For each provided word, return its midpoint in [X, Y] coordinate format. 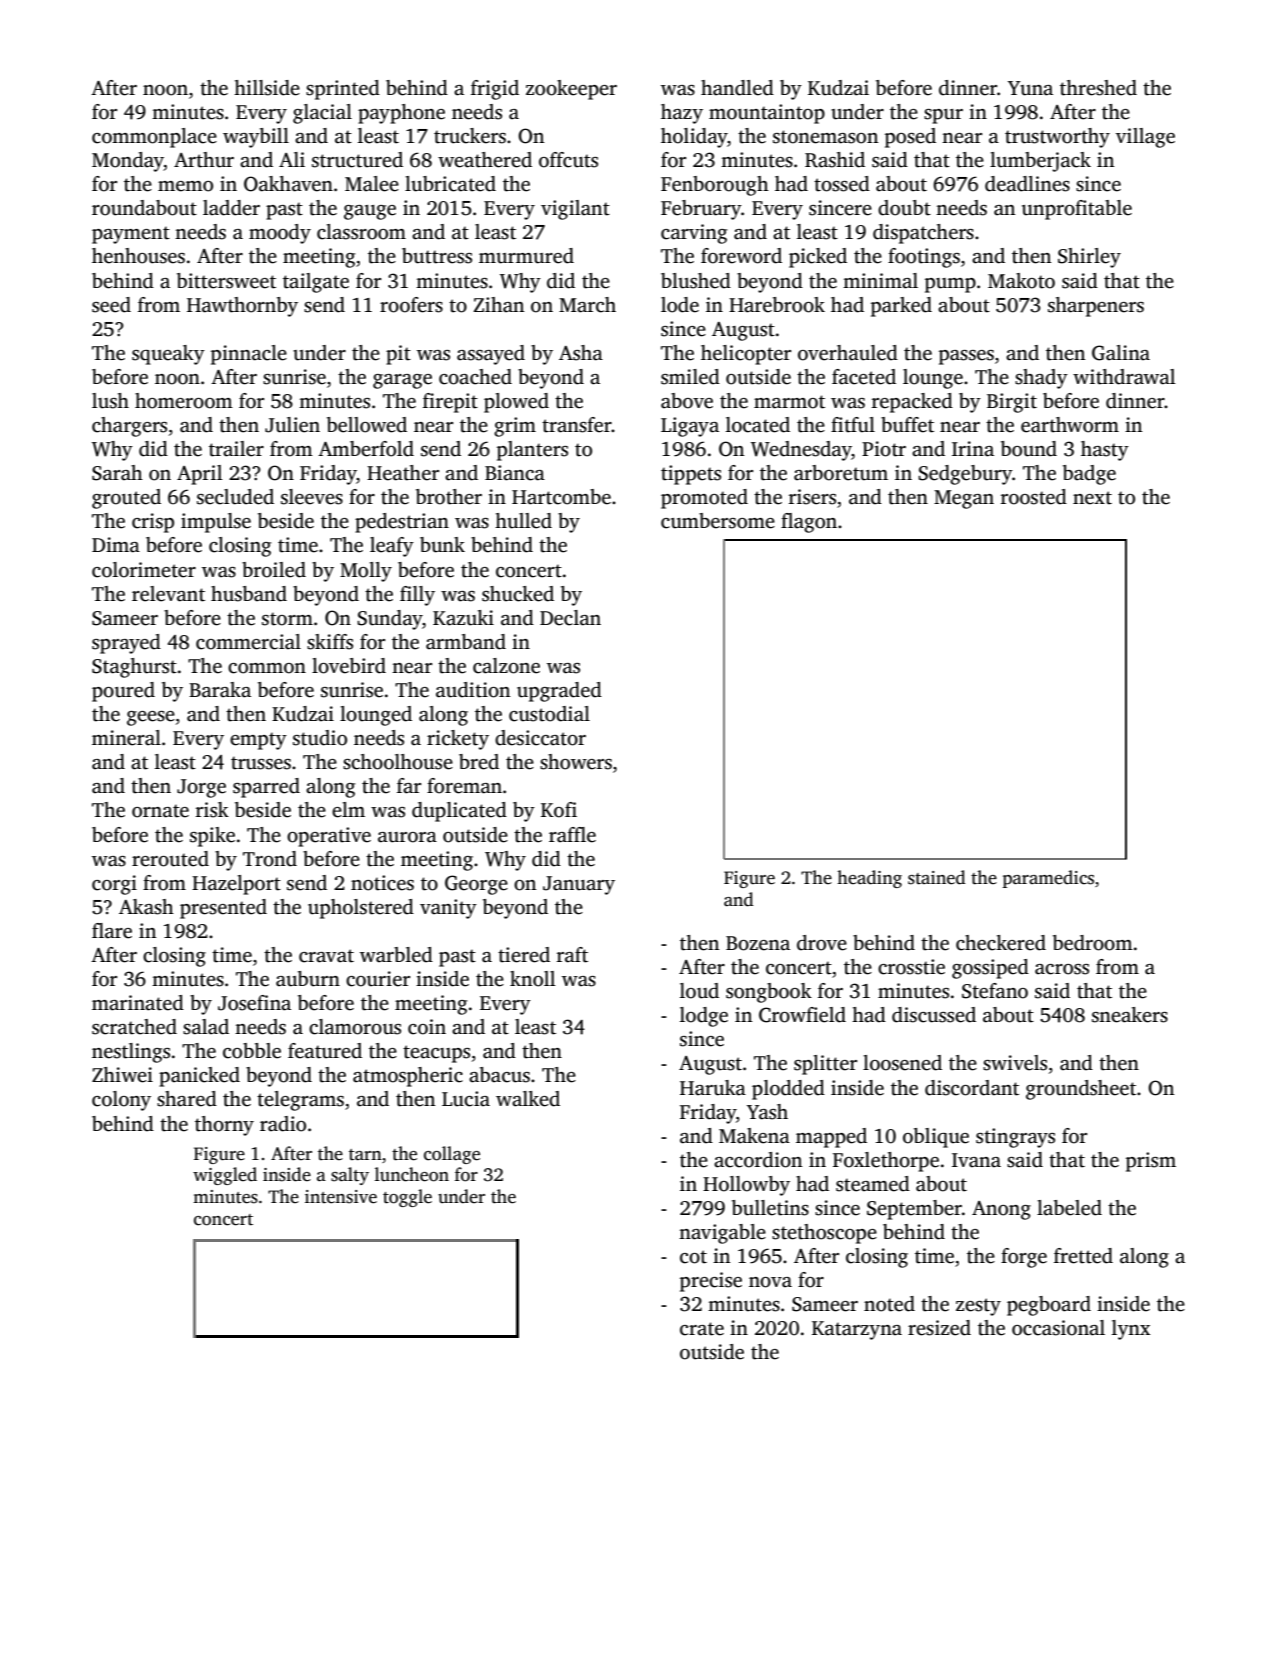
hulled [523, 521]
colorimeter [144, 570]
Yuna [1030, 88]
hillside [267, 88]
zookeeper [571, 90]
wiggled [225, 1176]
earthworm [1070, 425]
